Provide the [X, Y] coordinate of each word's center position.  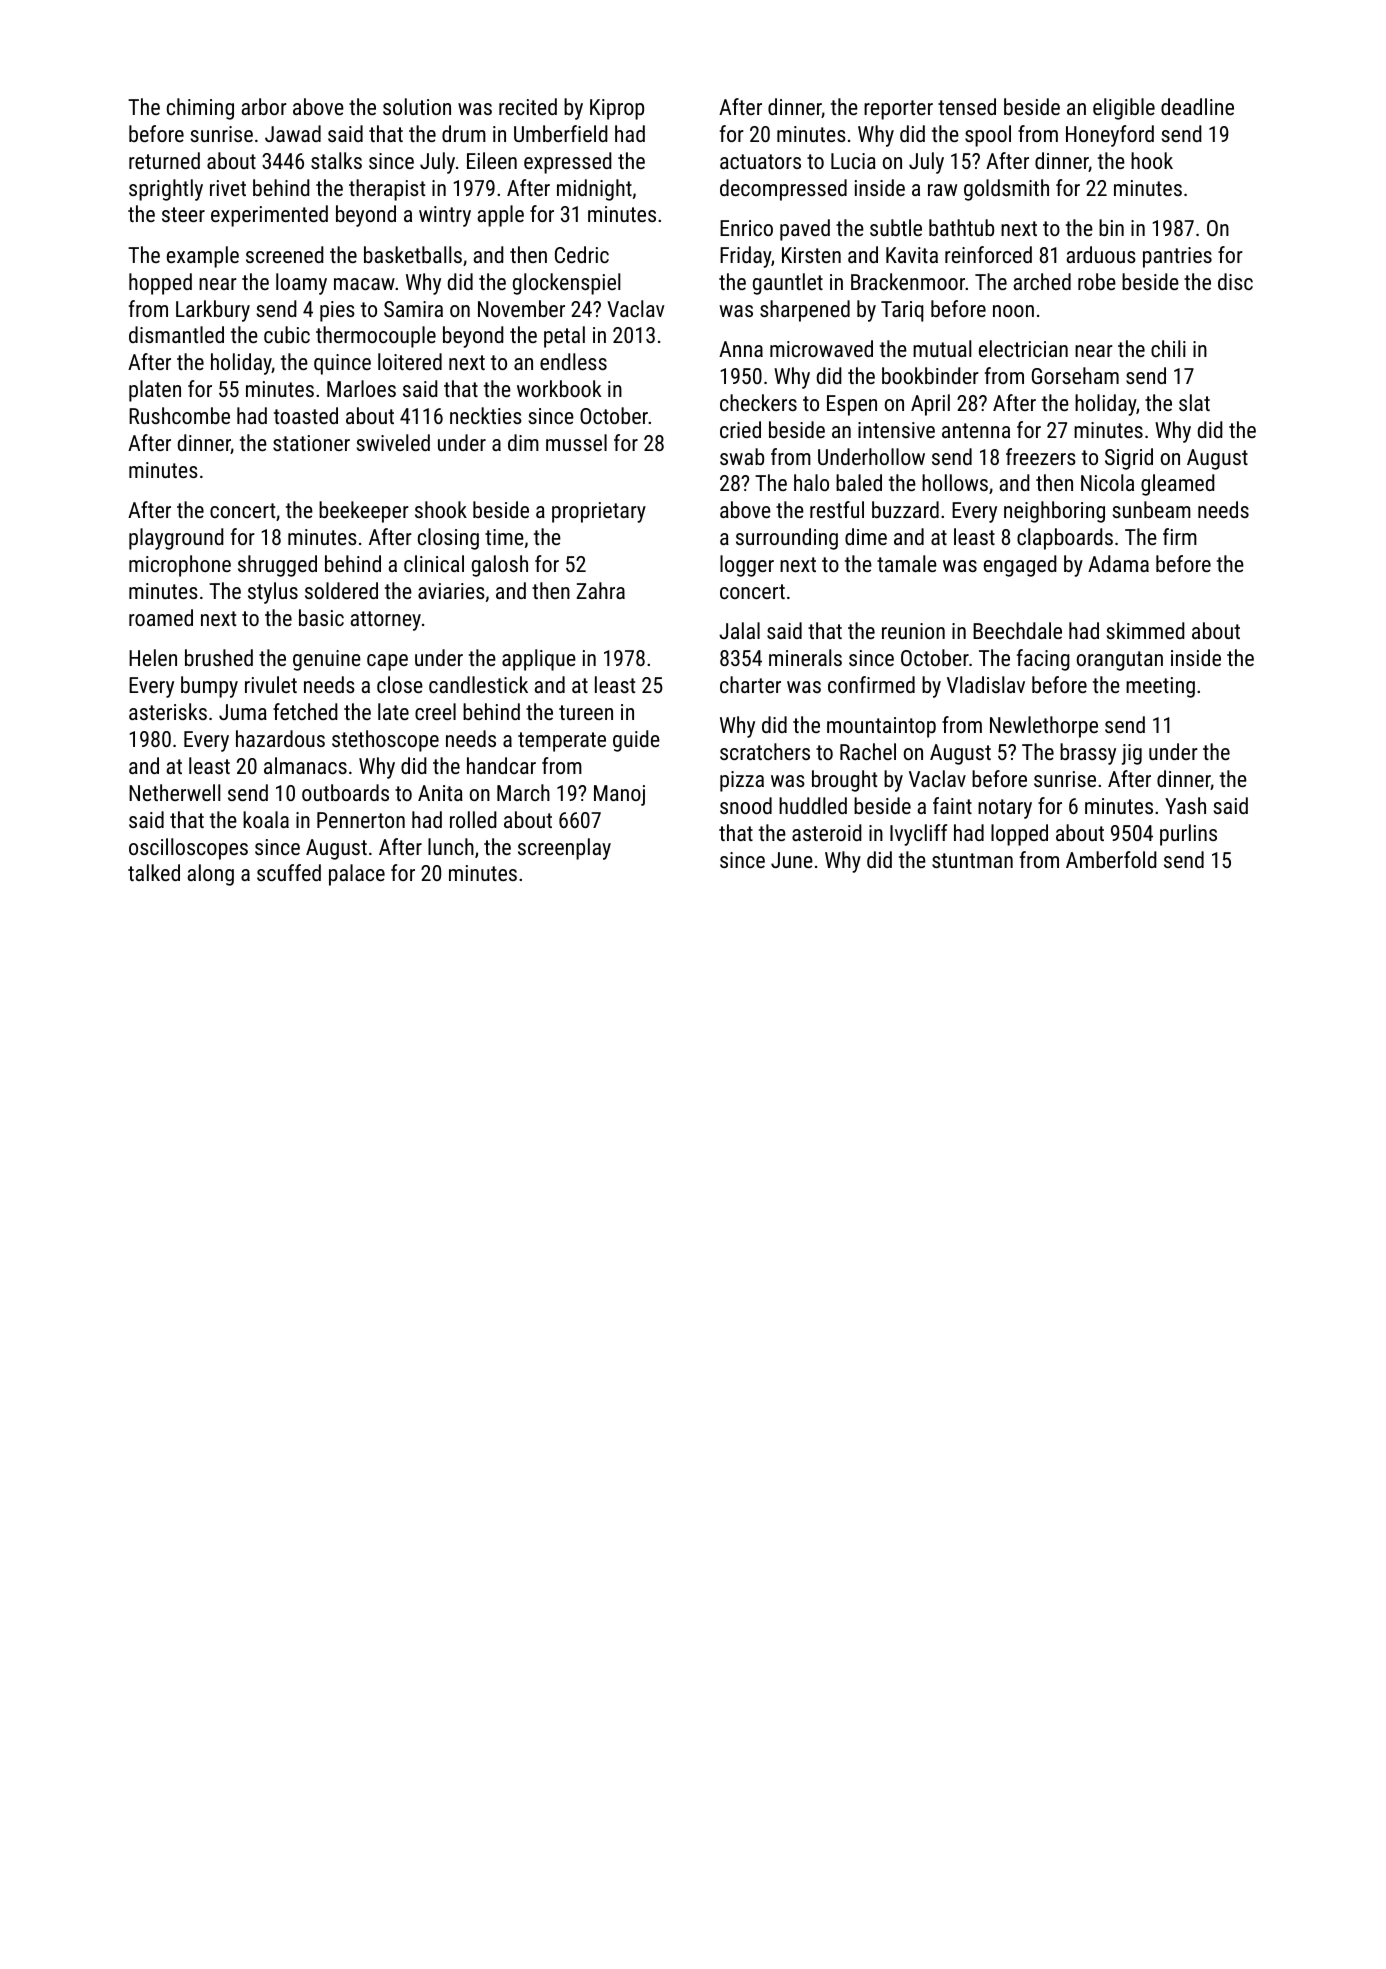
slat [1194, 402]
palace [357, 875]
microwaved [821, 348]
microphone [180, 566]
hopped [160, 284]
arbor [264, 106]
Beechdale [1017, 630]
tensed [967, 106]
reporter [898, 110]
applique [539, 660]
